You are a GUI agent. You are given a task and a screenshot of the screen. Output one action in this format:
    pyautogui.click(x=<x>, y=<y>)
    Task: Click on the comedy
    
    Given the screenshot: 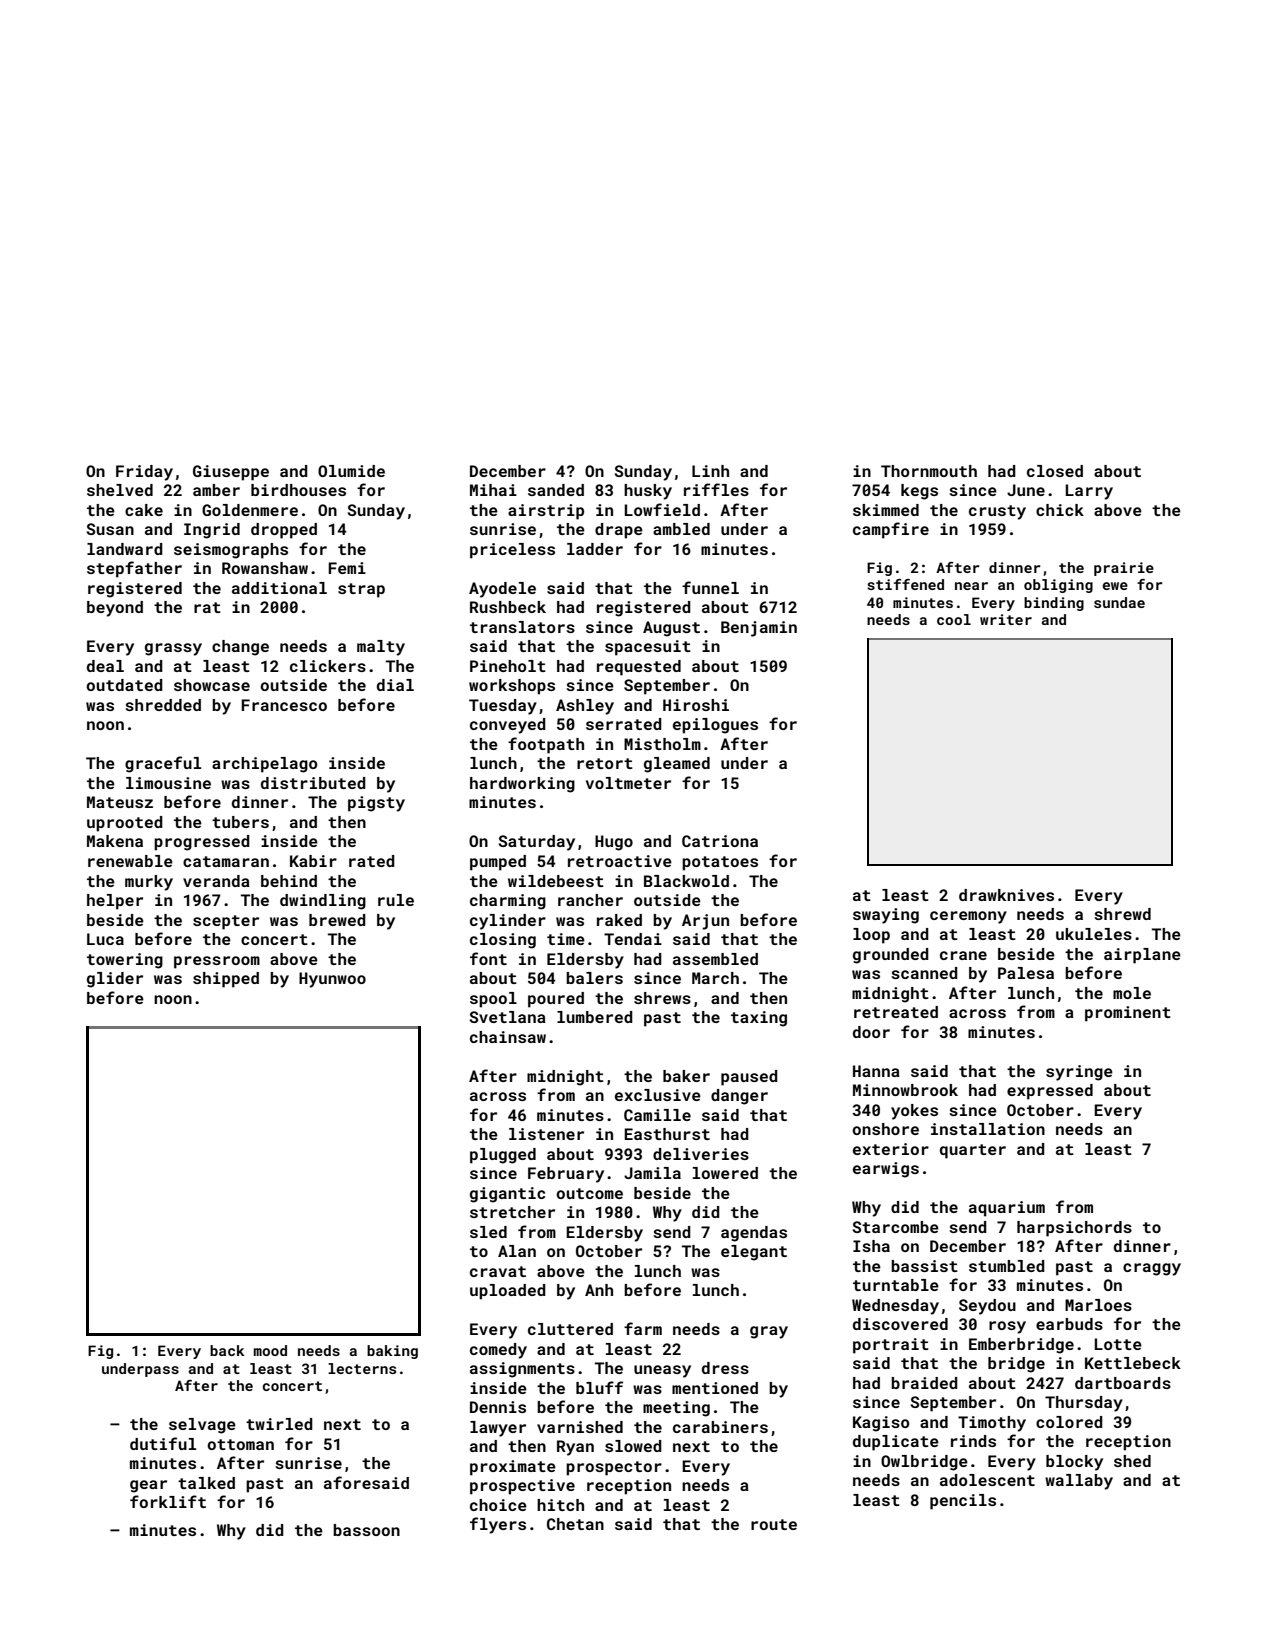 What is the action you would take?
    pyautogui.click(x=498, y=1351)
